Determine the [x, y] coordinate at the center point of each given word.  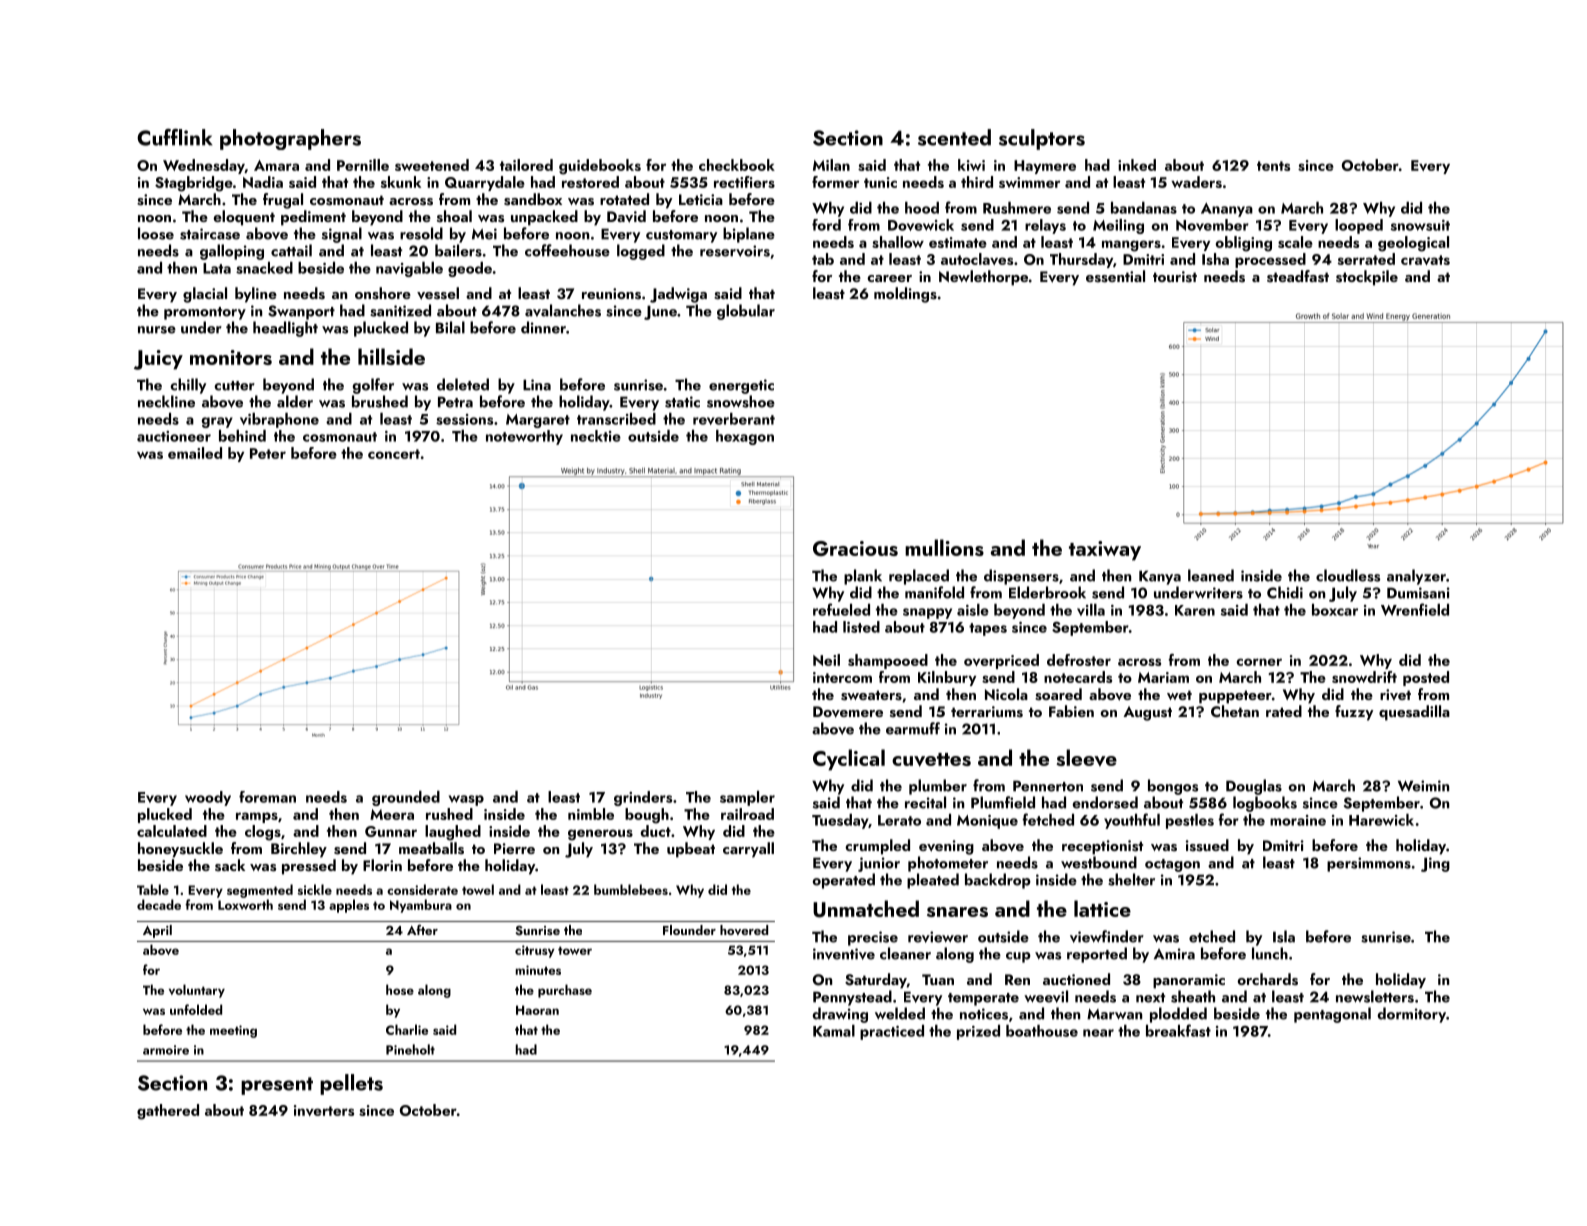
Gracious [855, 548]
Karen [1195, 610]
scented [954, 137]
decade [159, 904]
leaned [1211, 575]
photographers [290, 139]
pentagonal [1332, 1015]
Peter [268, 453]
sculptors [1042, 139]
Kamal [834, 1031]
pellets [351, 1084]
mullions [944, 547]
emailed [195, 453]
